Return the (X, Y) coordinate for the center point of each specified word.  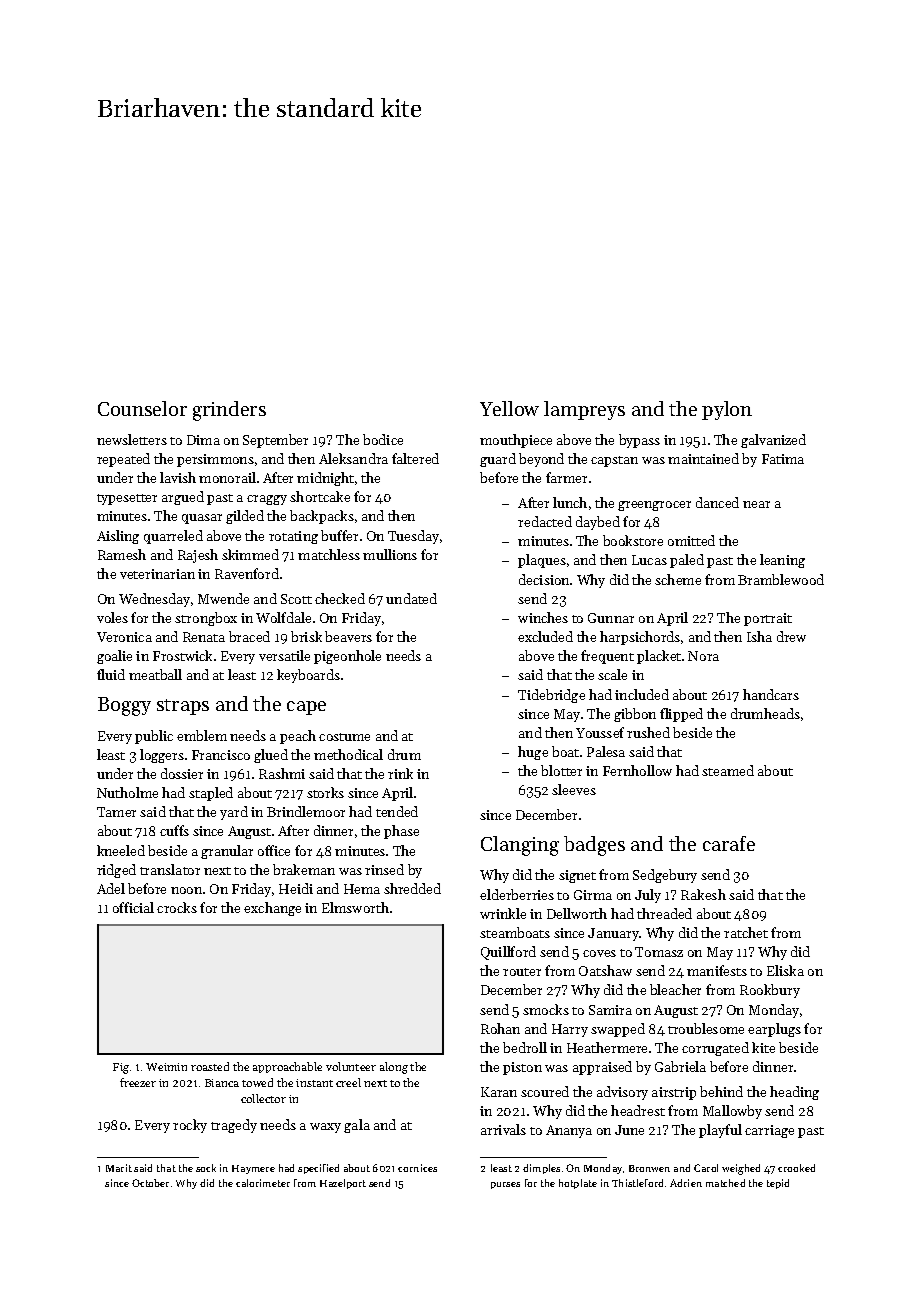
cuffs (174, 830)
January (614, 934)
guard (498, 460)
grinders (229, 411)
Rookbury (770, 991)
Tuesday (413, 537)
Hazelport (343, 1184)
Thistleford (637, 1183)
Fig (121, 1068)
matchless (329, 554)
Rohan (500, 1028)
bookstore (633, 540)
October (150, 1183)
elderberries (517, 894)
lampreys (584, 410)
